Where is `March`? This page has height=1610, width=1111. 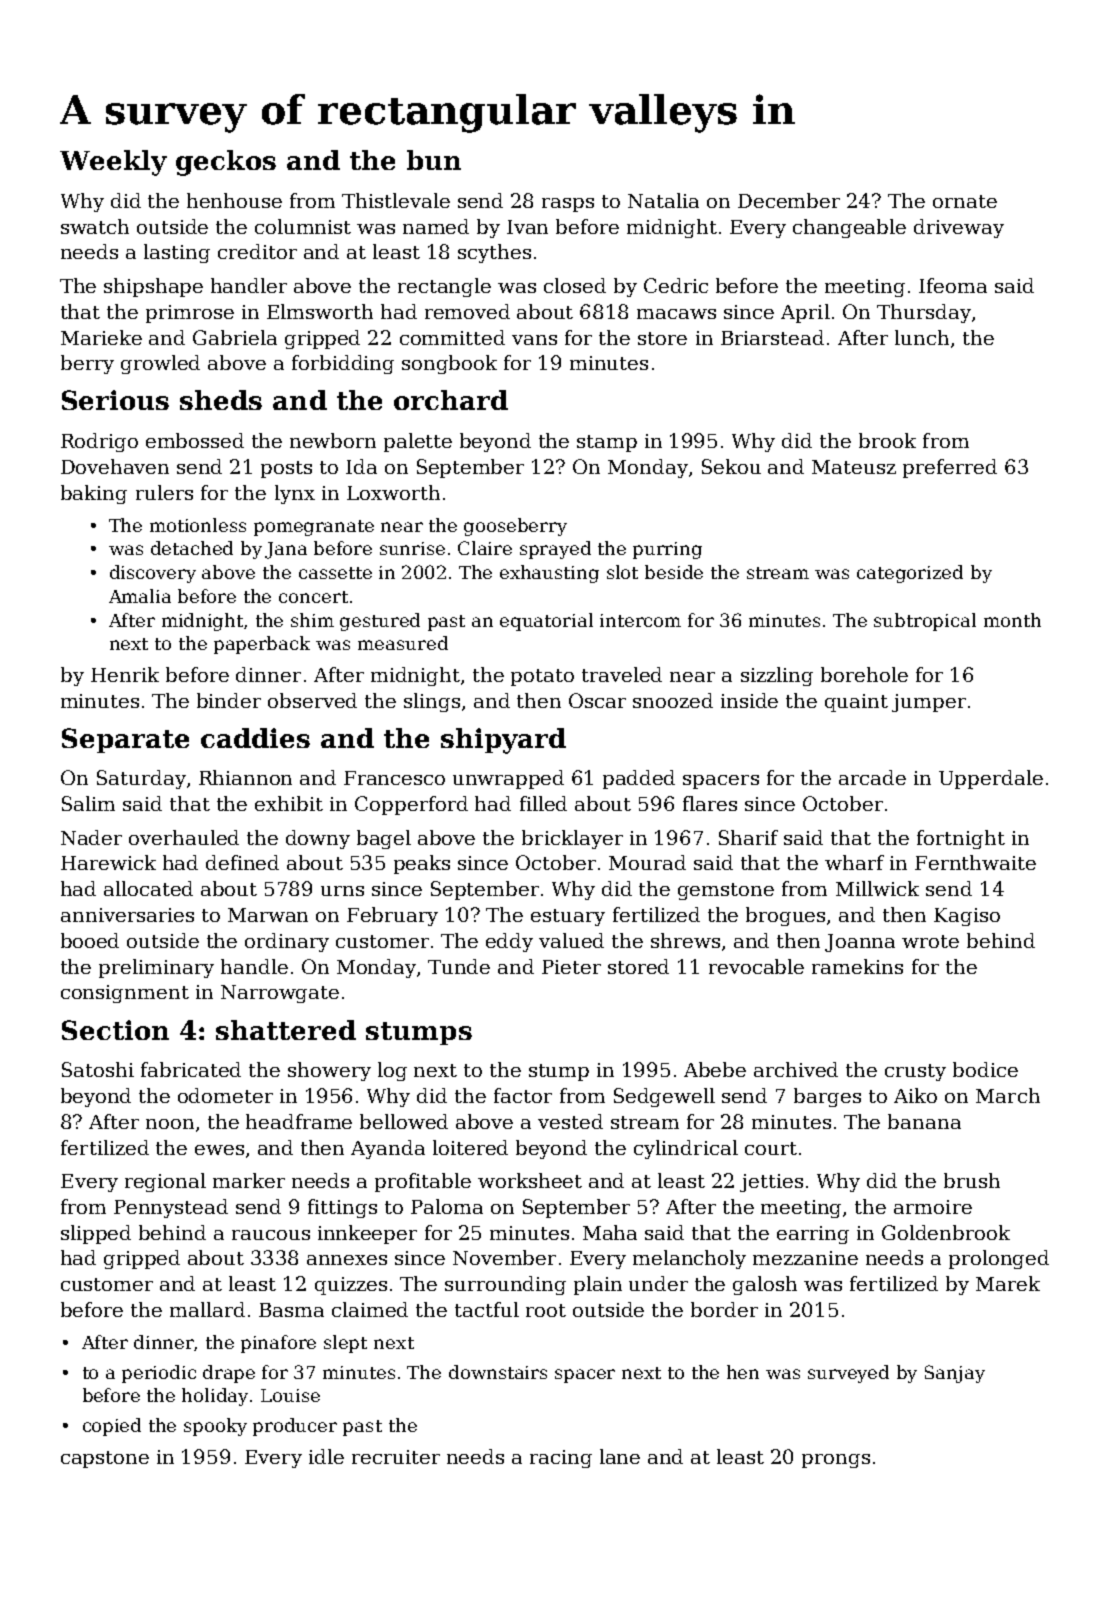 March is located at coordinates (1008, 1095).
